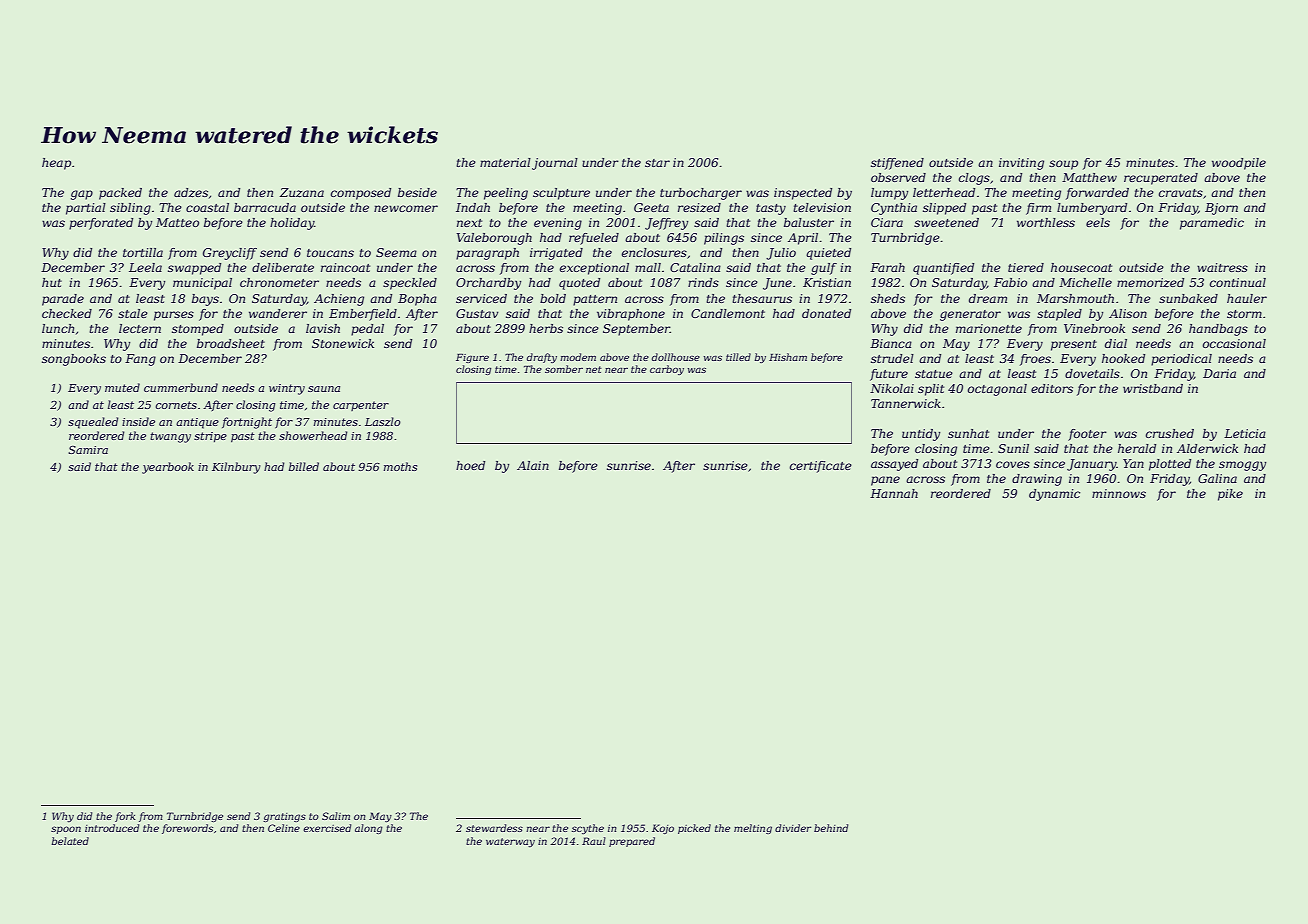 The image size is (1308, 924). What do you see at coordinates (284, 828) in the screenshot?
I see `Celine` at bounding box center [284, 828].
